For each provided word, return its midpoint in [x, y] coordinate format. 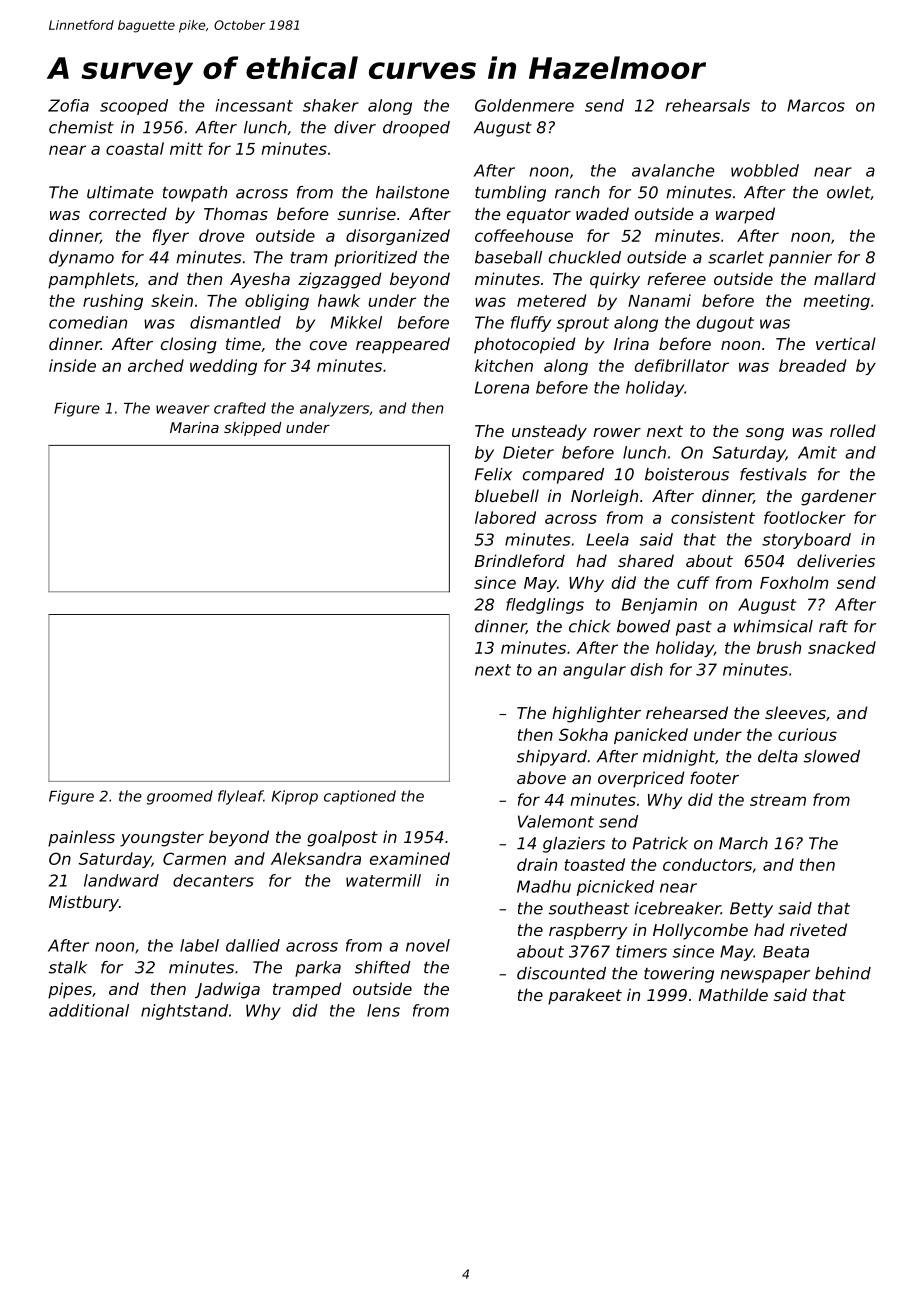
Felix [493, 474]
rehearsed [687, 712]
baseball [508, 257]
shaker [331, 105]
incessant [254, 105]
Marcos [816, 105]
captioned [360, 797]
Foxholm [794, 582]
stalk [68, 967]
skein [172, 300]
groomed [180, 797]
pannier [800, 259]
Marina [194, 427]
